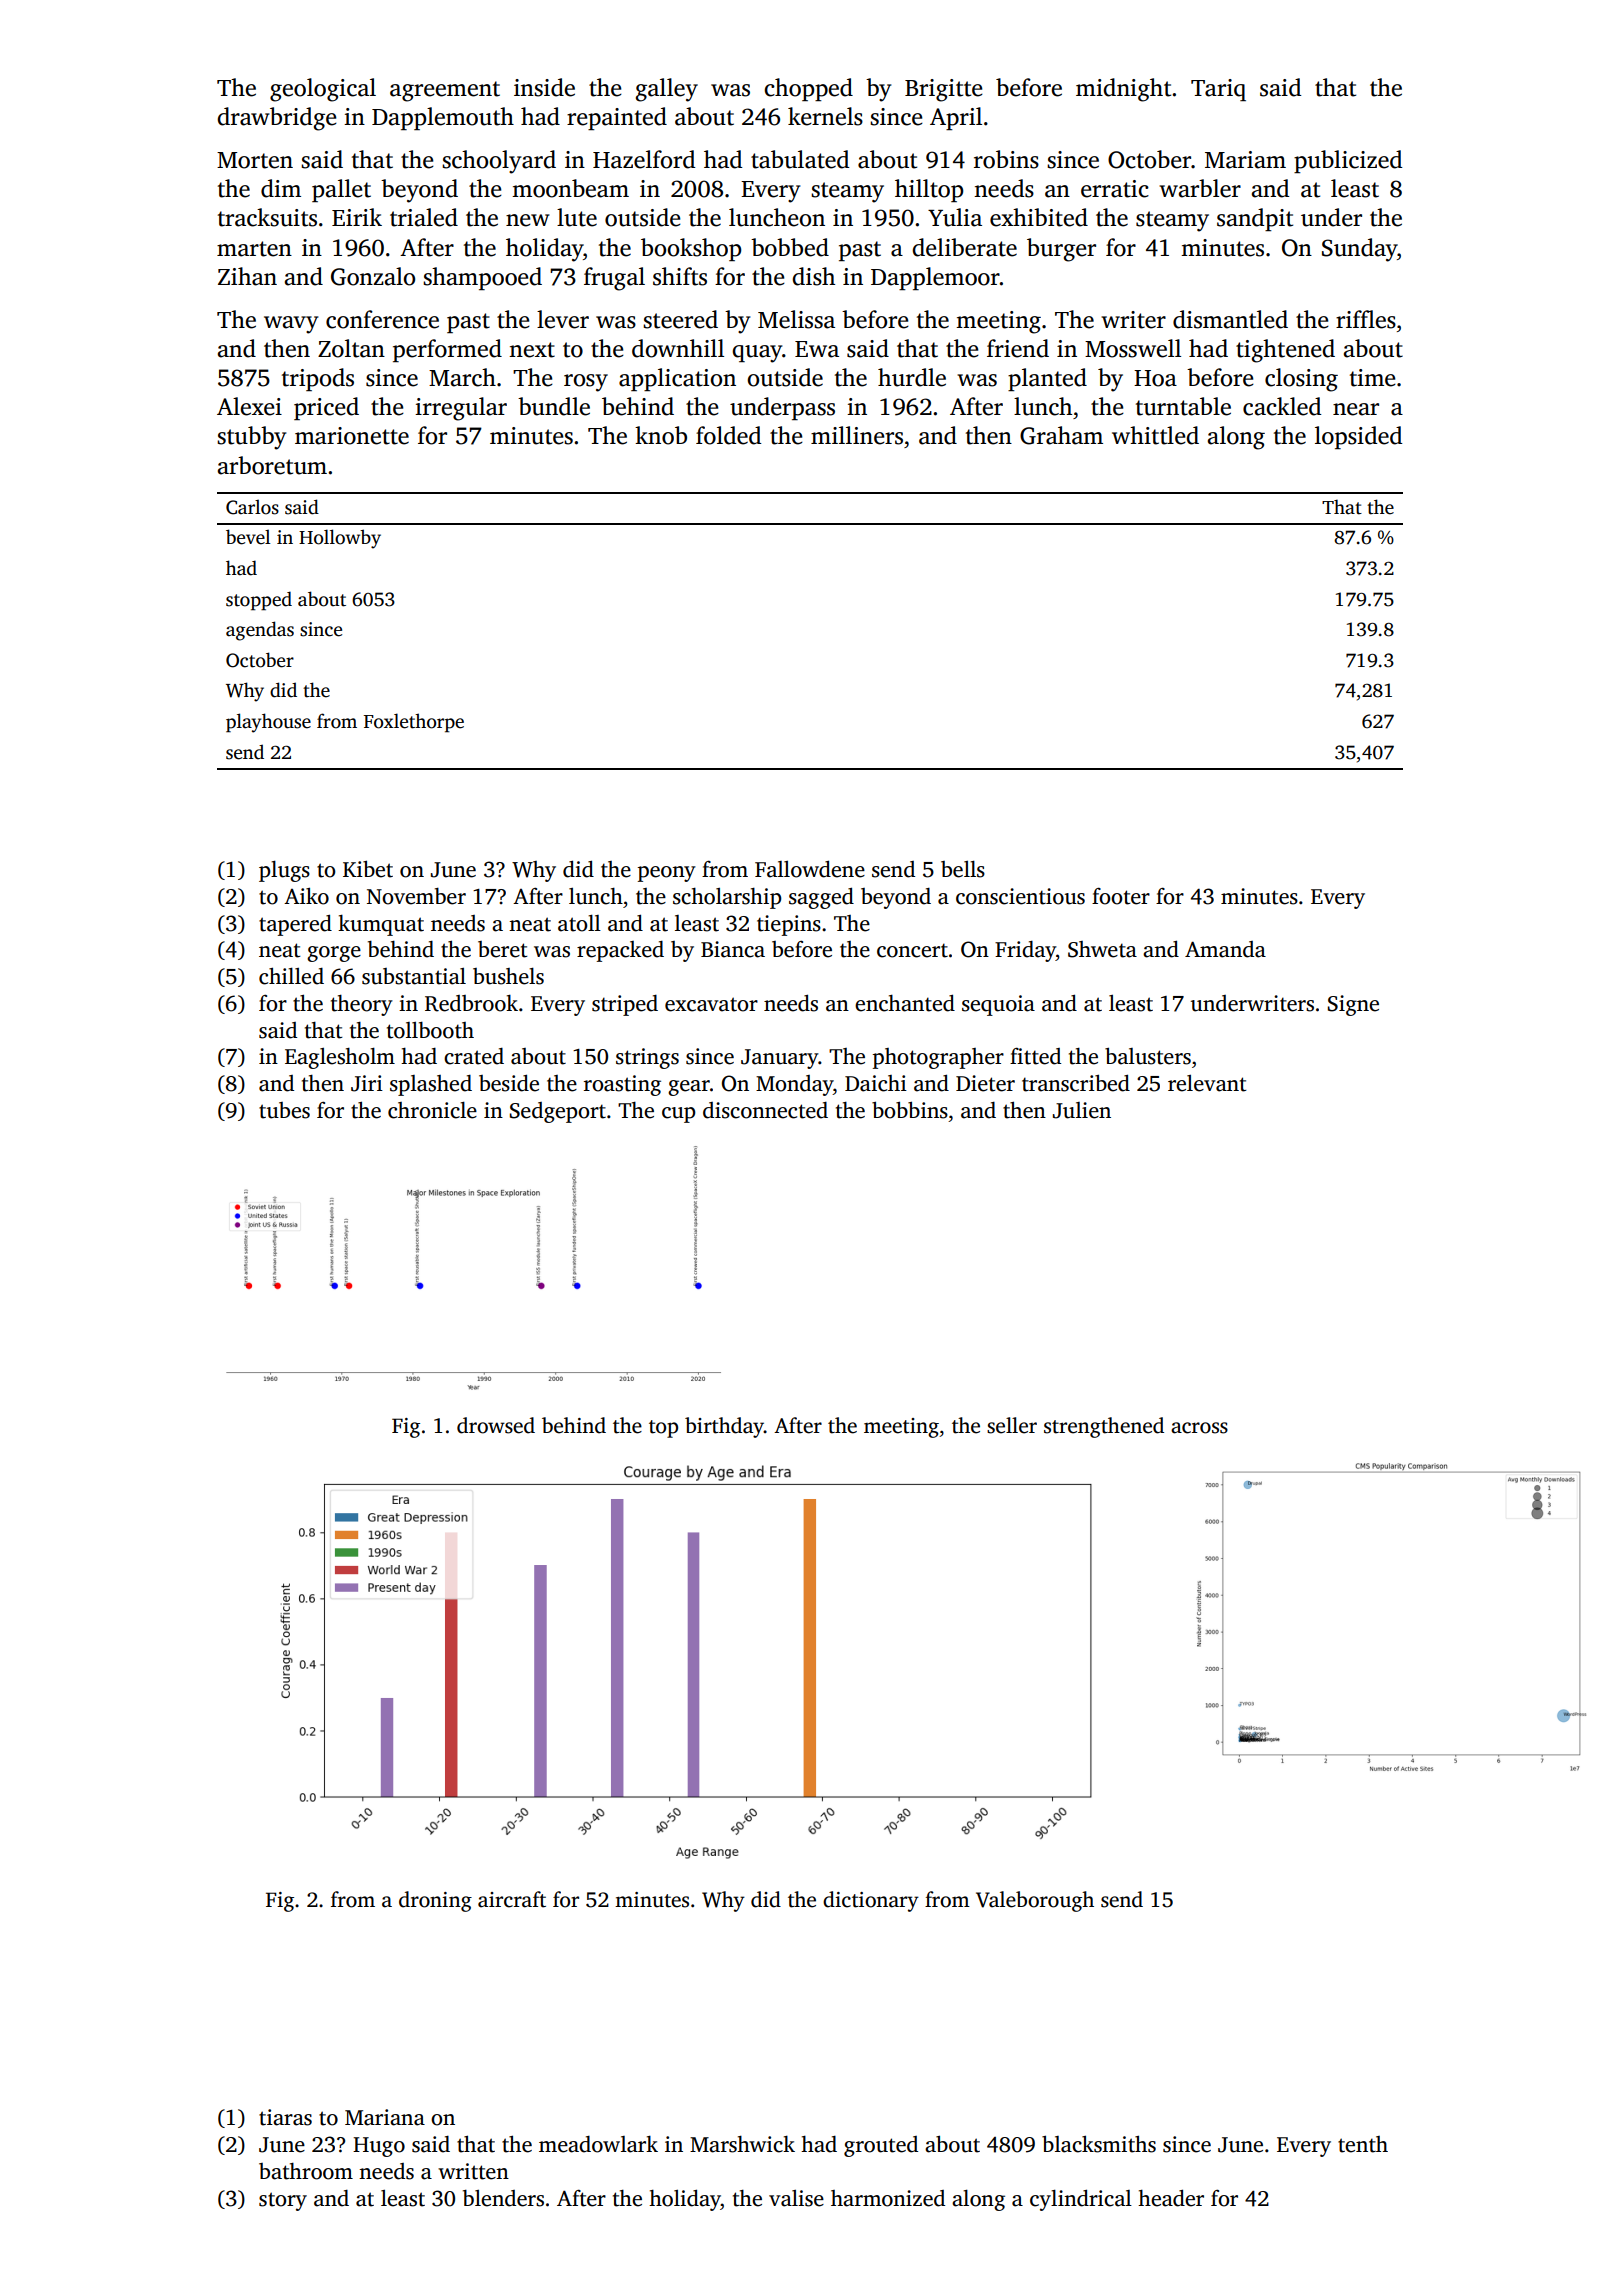  Describe the element at coordinates (368, 869) in the screenshot. I see `Kibet` at that location.
